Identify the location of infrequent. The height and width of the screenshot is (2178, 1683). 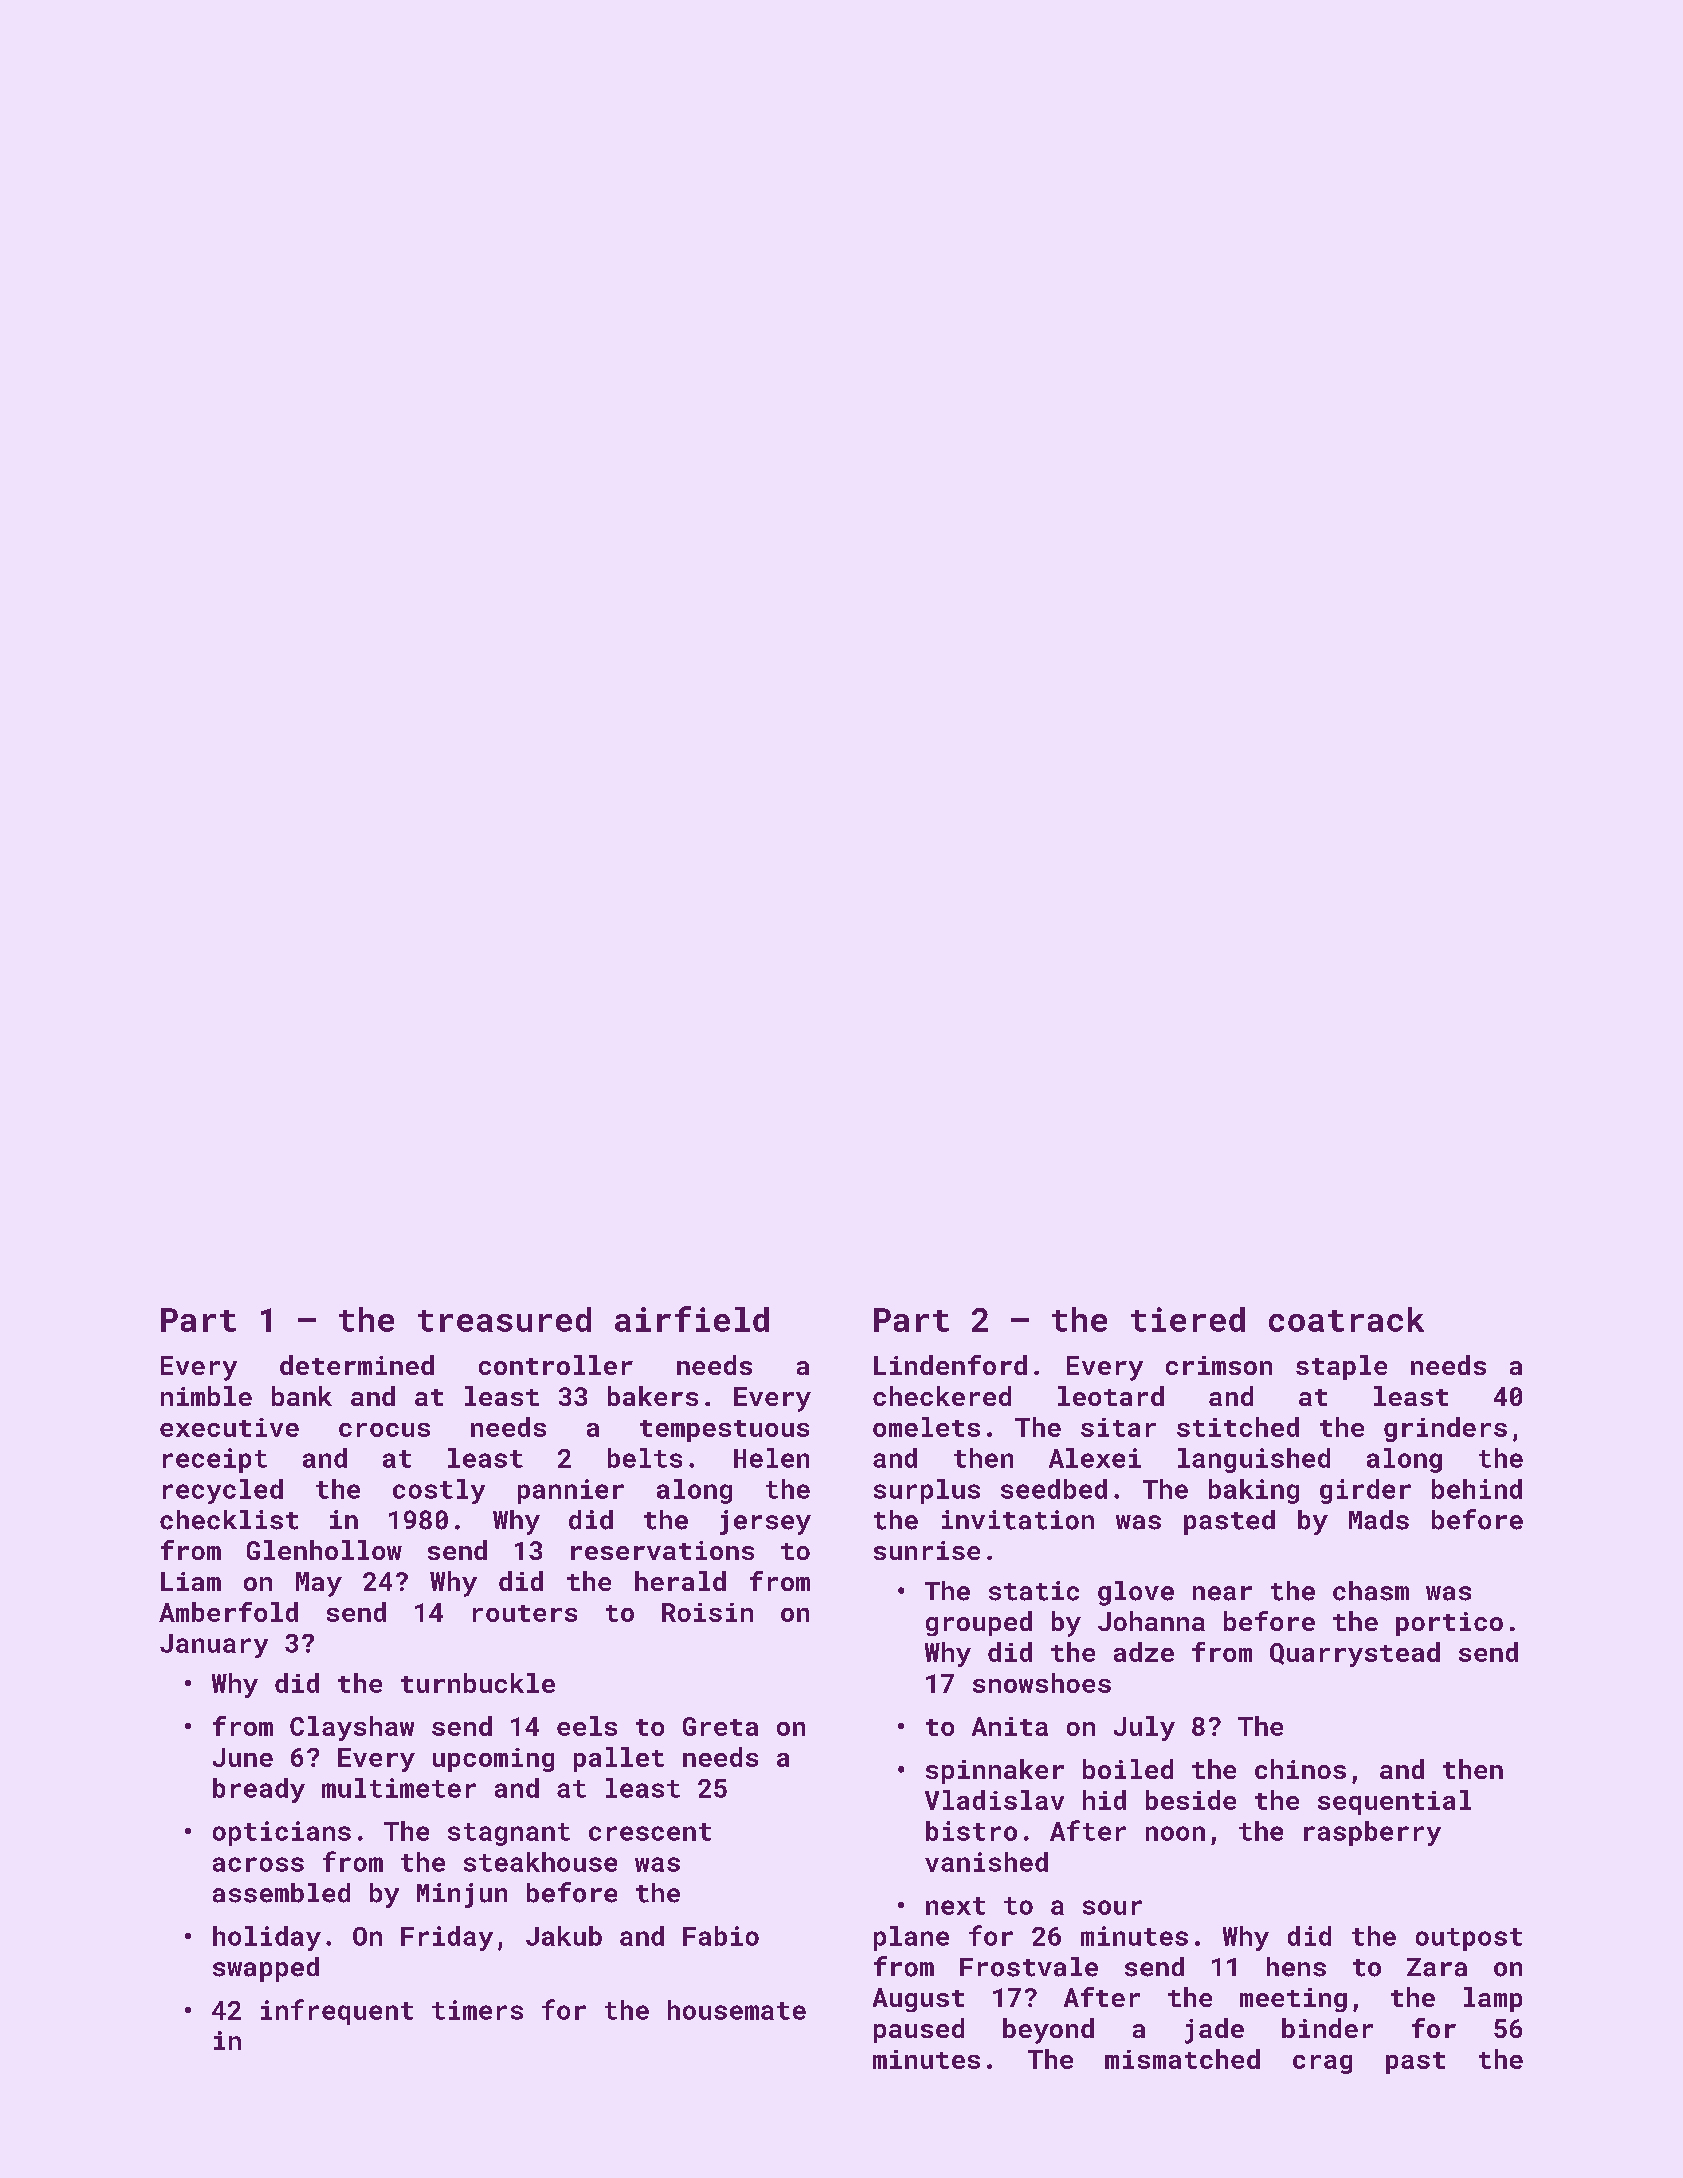
(337, 2012).
